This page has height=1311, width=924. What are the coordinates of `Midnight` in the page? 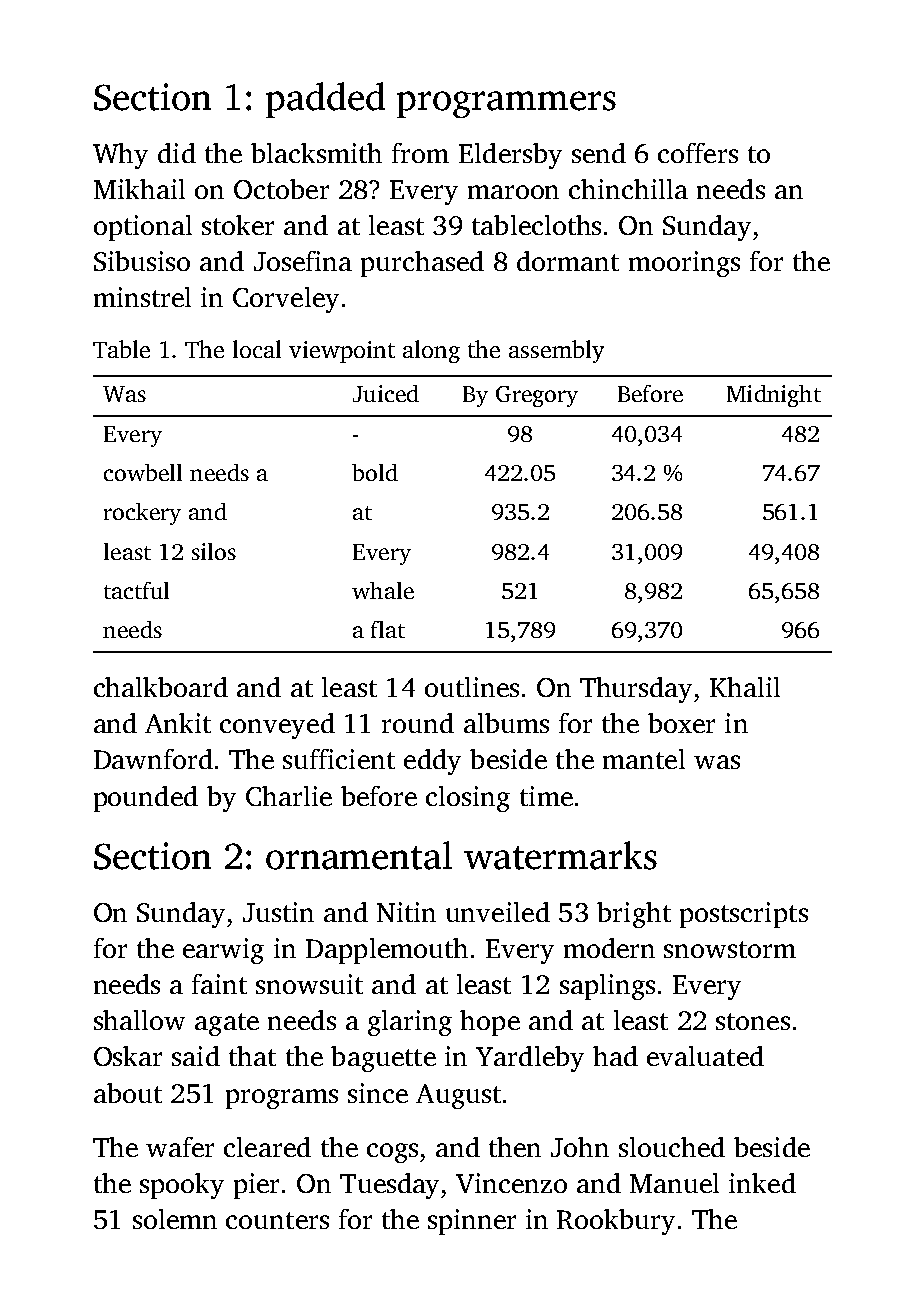 It's located at (774, 396).
